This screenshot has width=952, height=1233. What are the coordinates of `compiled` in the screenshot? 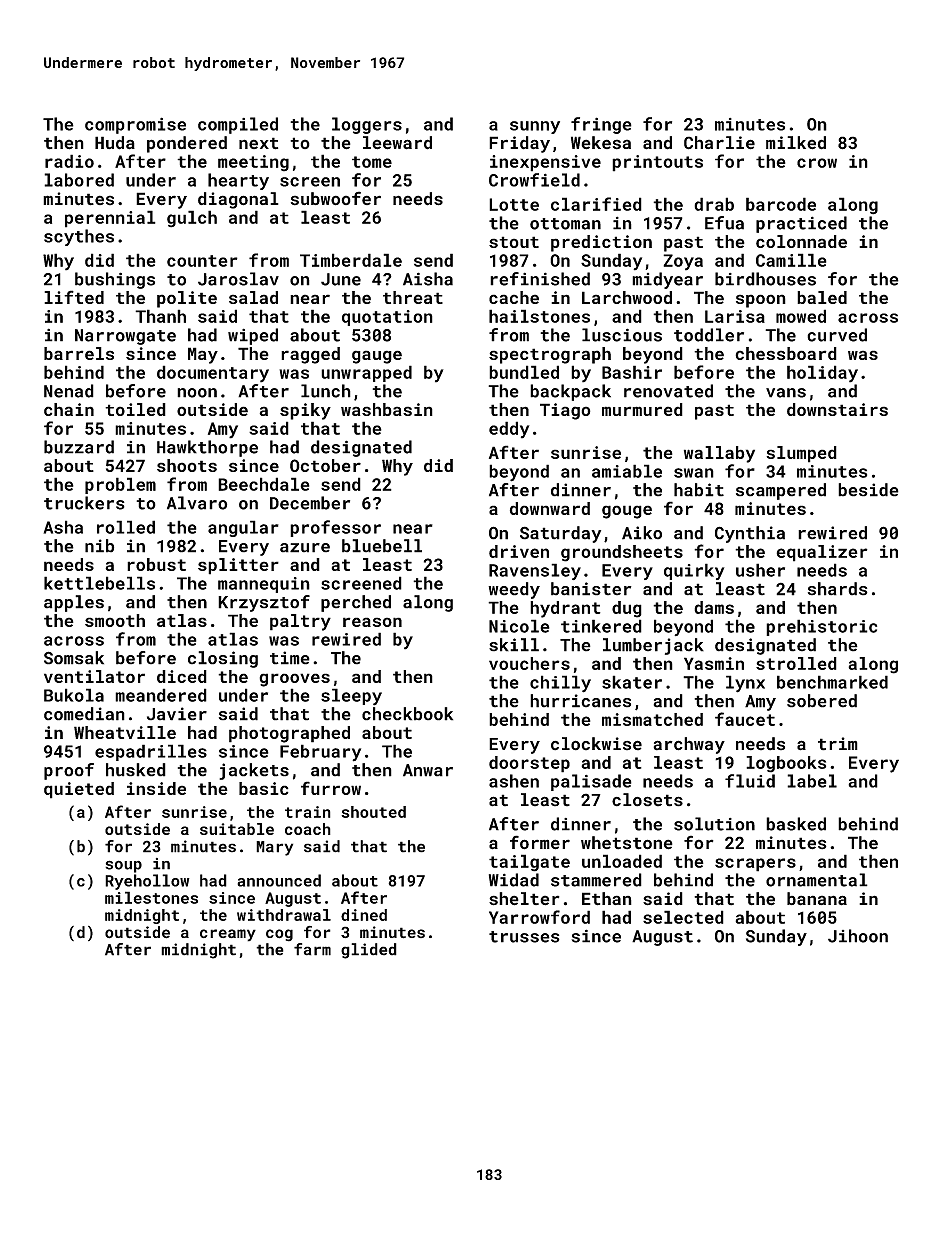 It's located at (238, 125).
